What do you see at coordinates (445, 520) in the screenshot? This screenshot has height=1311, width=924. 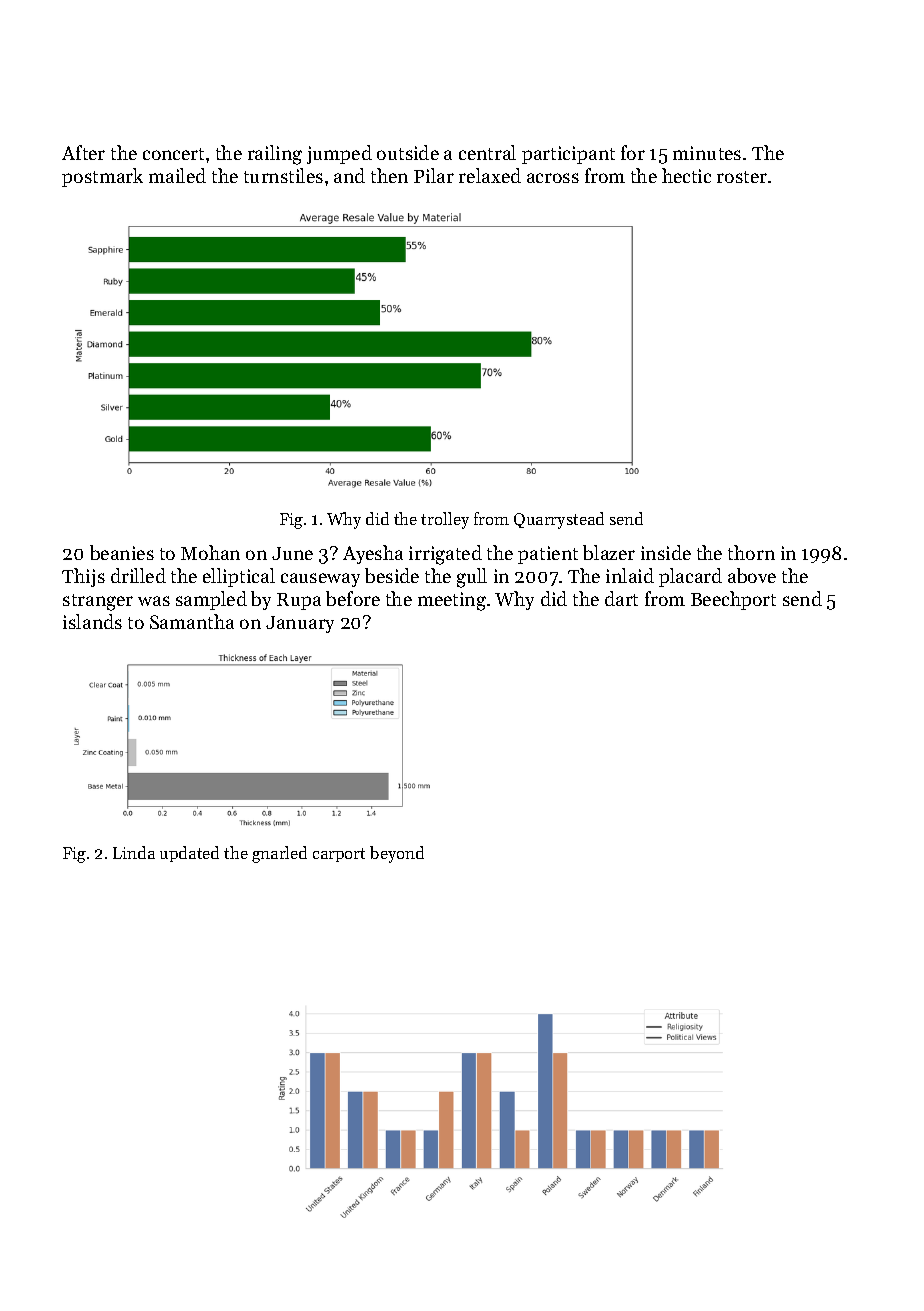 I see `trolley` at bounding box center [445, 520].
